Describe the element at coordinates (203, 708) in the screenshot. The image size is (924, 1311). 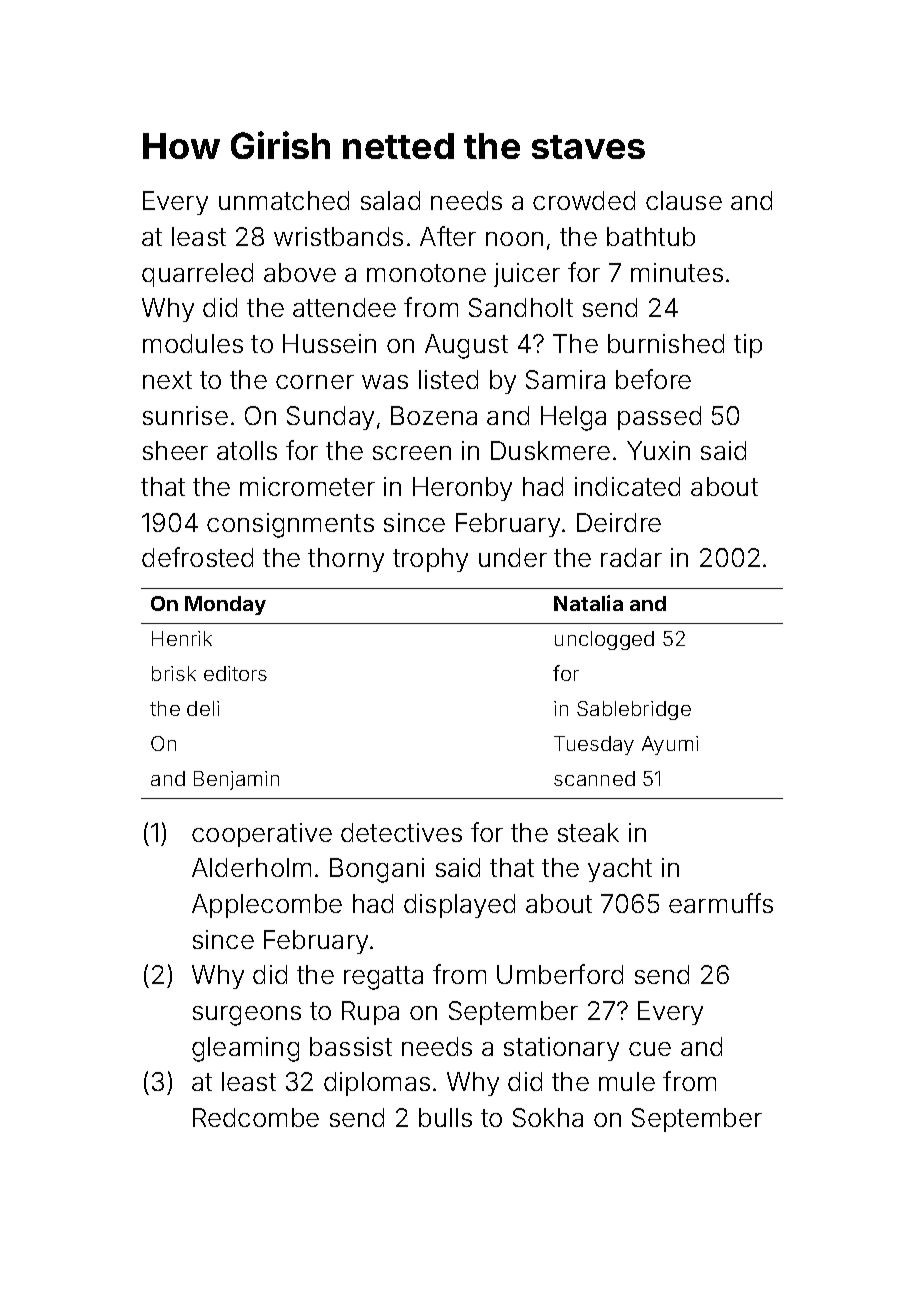
I see `deli` at that location.
